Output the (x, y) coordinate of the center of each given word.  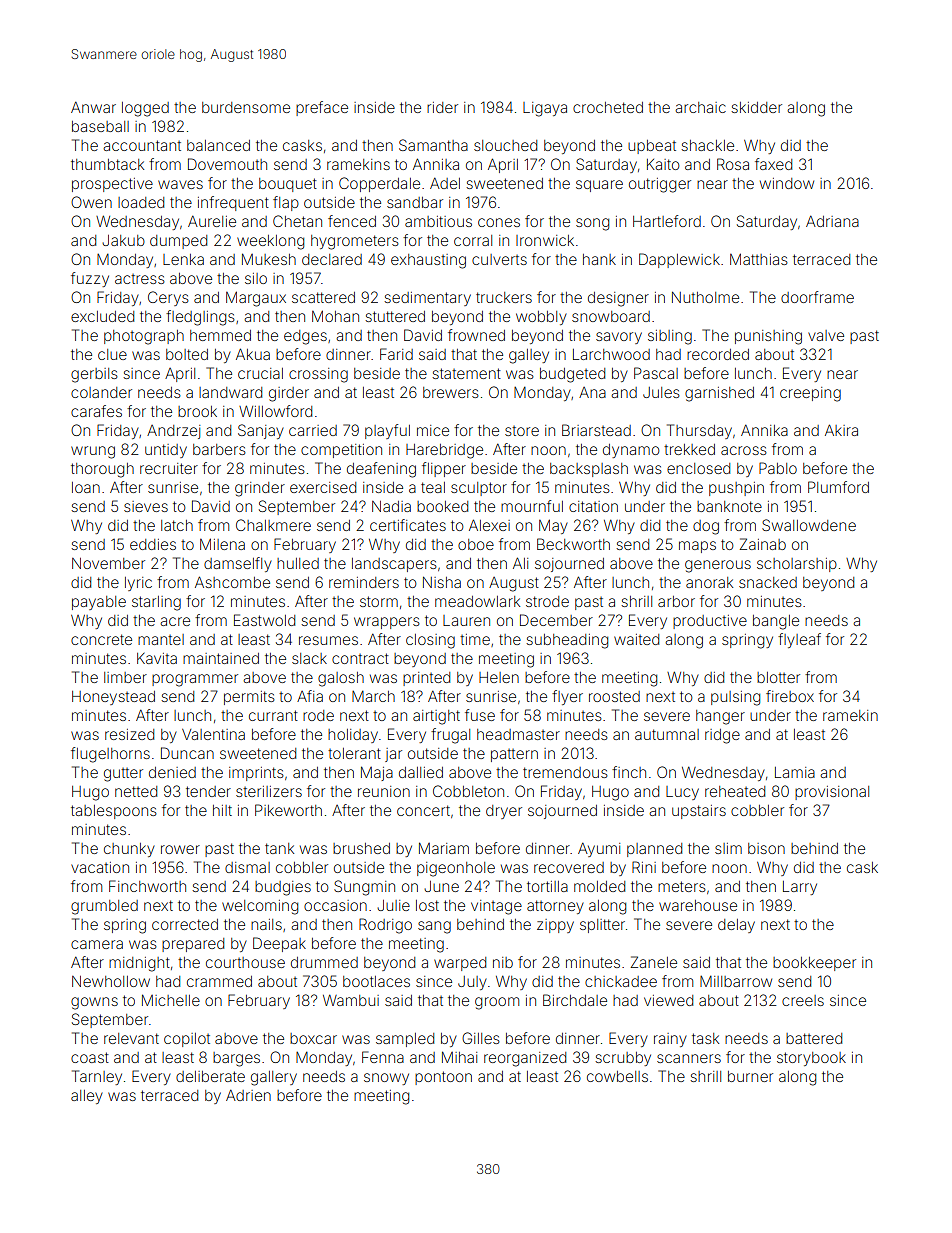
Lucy (682, 793)
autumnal (667, 734)
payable (99, 603)
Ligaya (545, 109)
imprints (256, 774)
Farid (396, 354)
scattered (323, 297)
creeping (810, 394)
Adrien (248, 1095)
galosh (341, 679)
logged (145, 109)
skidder (756, 107)
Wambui (351, 1000)
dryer (504, 812)
